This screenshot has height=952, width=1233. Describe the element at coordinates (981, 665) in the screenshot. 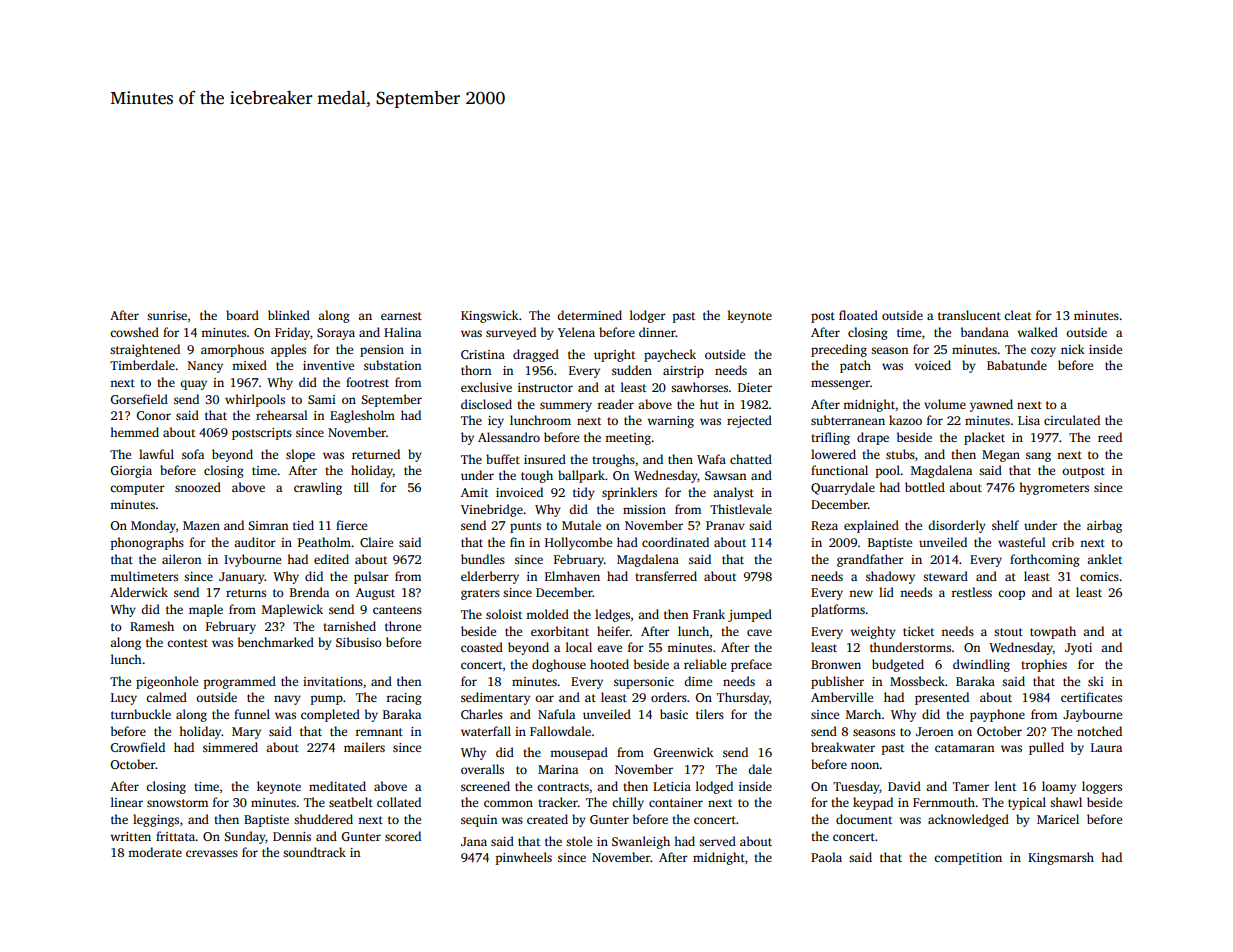

I see `dwindling` at that location.
